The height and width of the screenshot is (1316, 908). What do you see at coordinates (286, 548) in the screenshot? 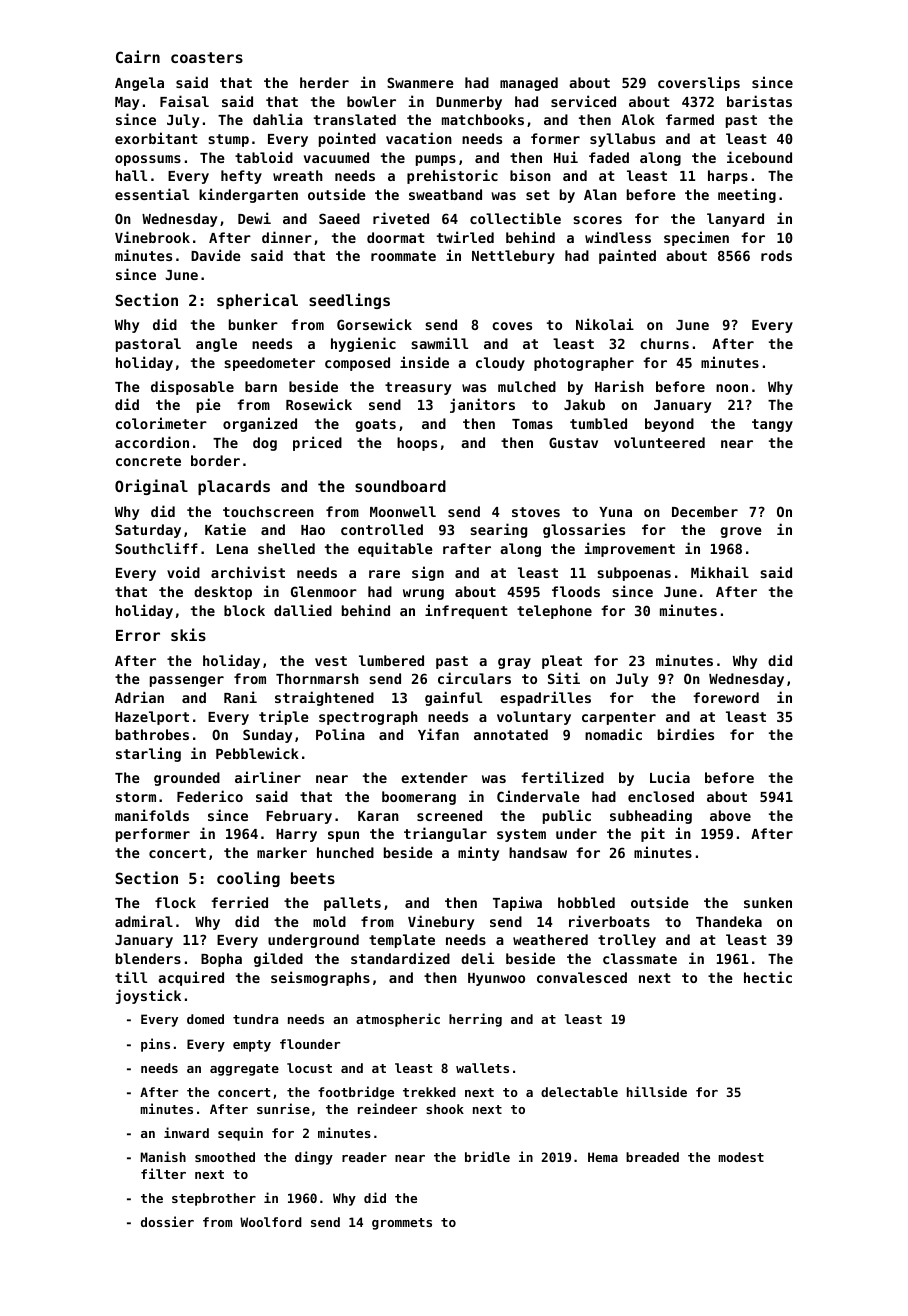
I see `shelled` at bounding box center [286, 548].
